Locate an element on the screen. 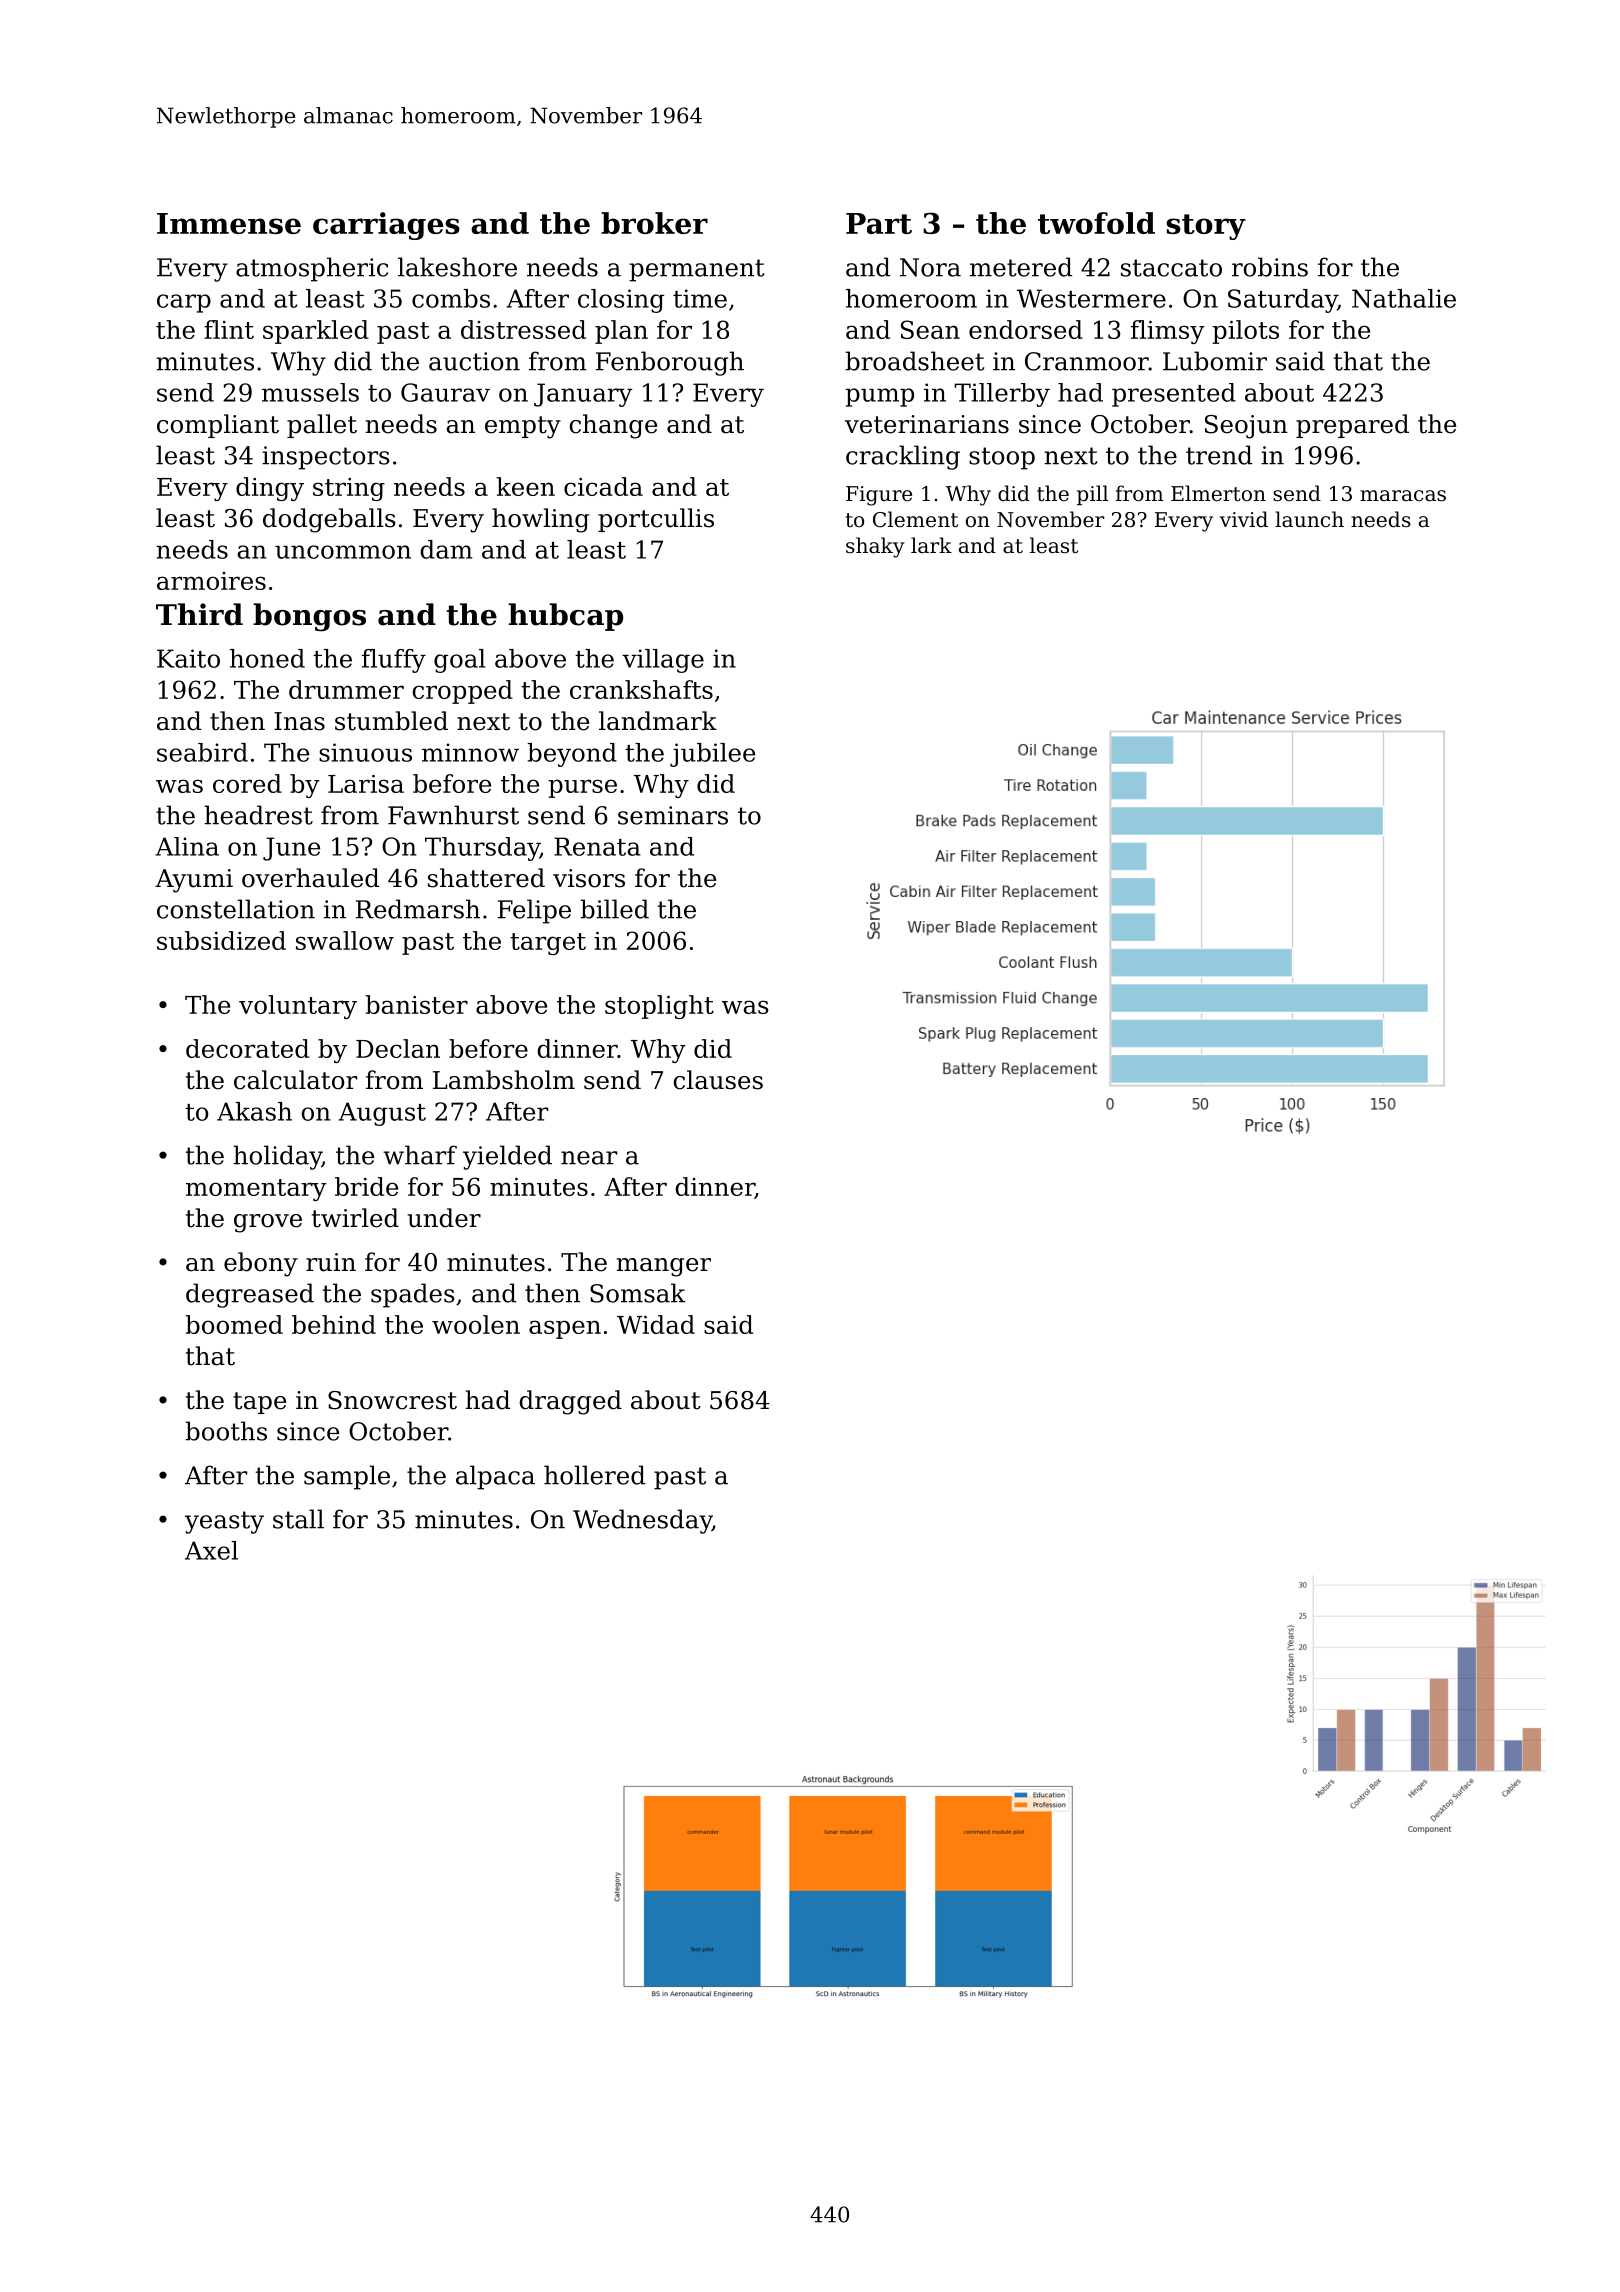  auction is located at coordinates (474, 361).
